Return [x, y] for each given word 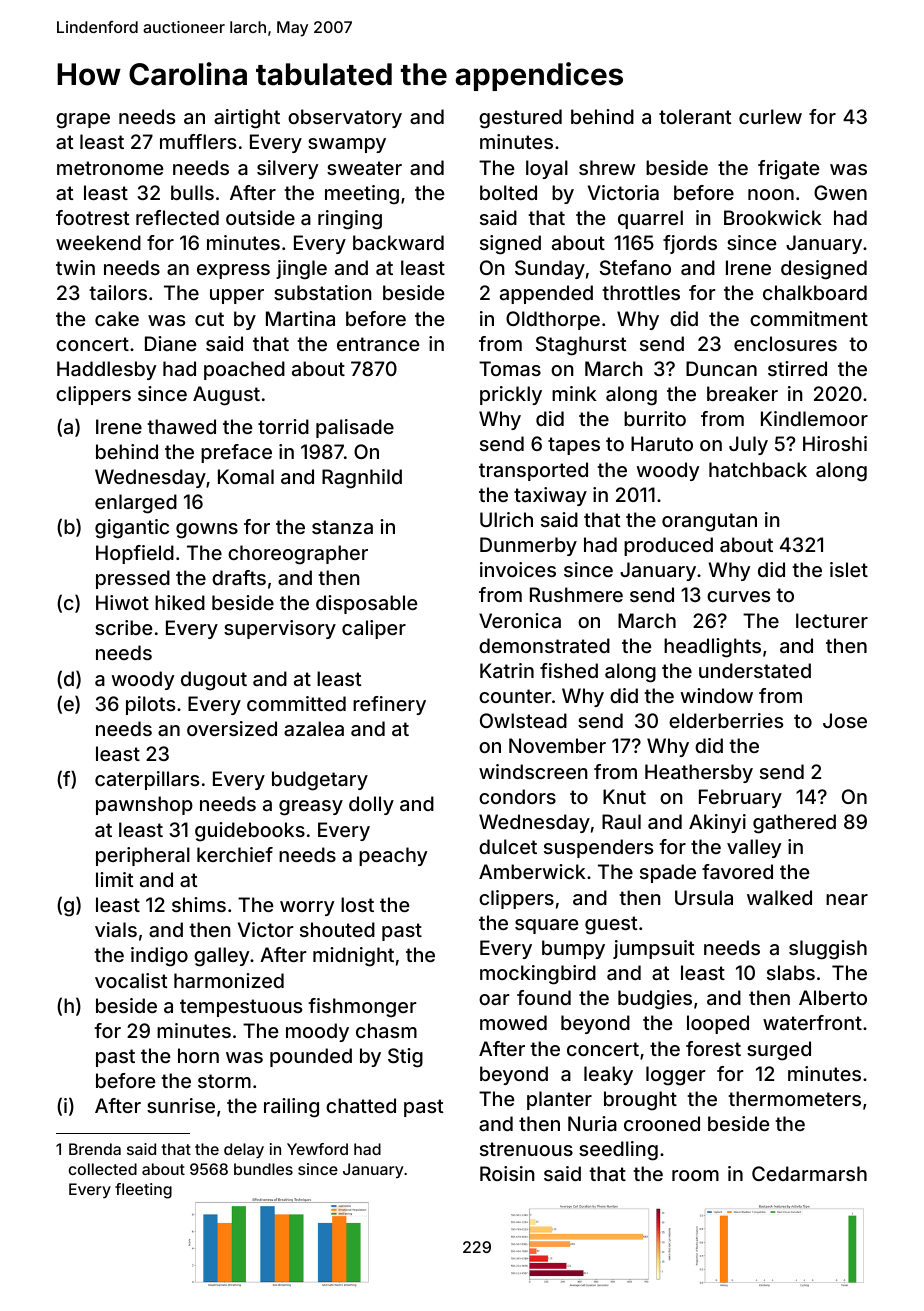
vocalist [131, 980]
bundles [263, 1169]
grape [83, 121]
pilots [150, 705]
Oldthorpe [553, 320]
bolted [508, 192]
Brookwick [773, 217]
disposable [366, 604]
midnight [353, 957]
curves [738, 596]
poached [244, 370]
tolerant [695, 116]
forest [713, 1048]
